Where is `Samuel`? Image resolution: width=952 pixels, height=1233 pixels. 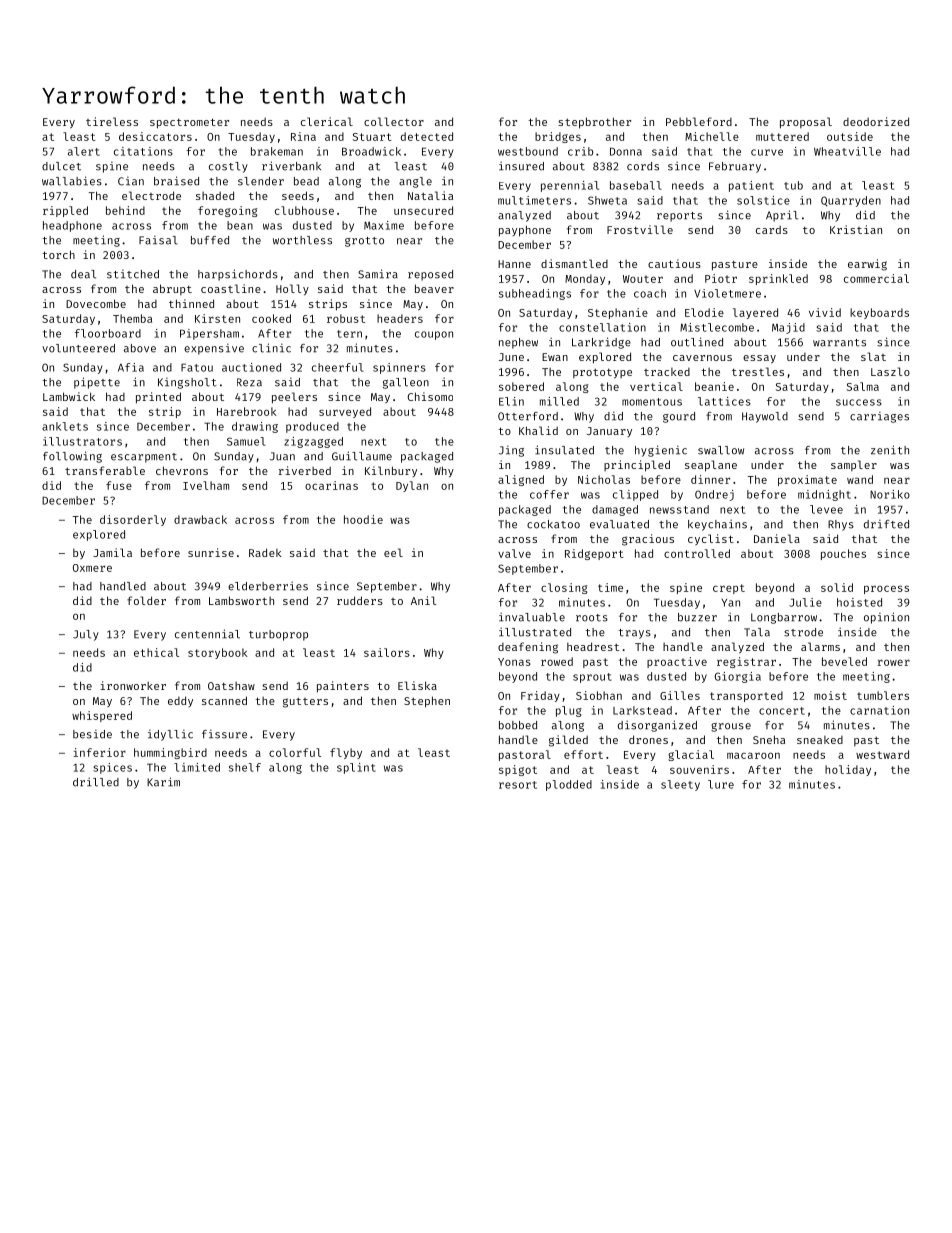 Samuel is located at coordinates (246, 441).
